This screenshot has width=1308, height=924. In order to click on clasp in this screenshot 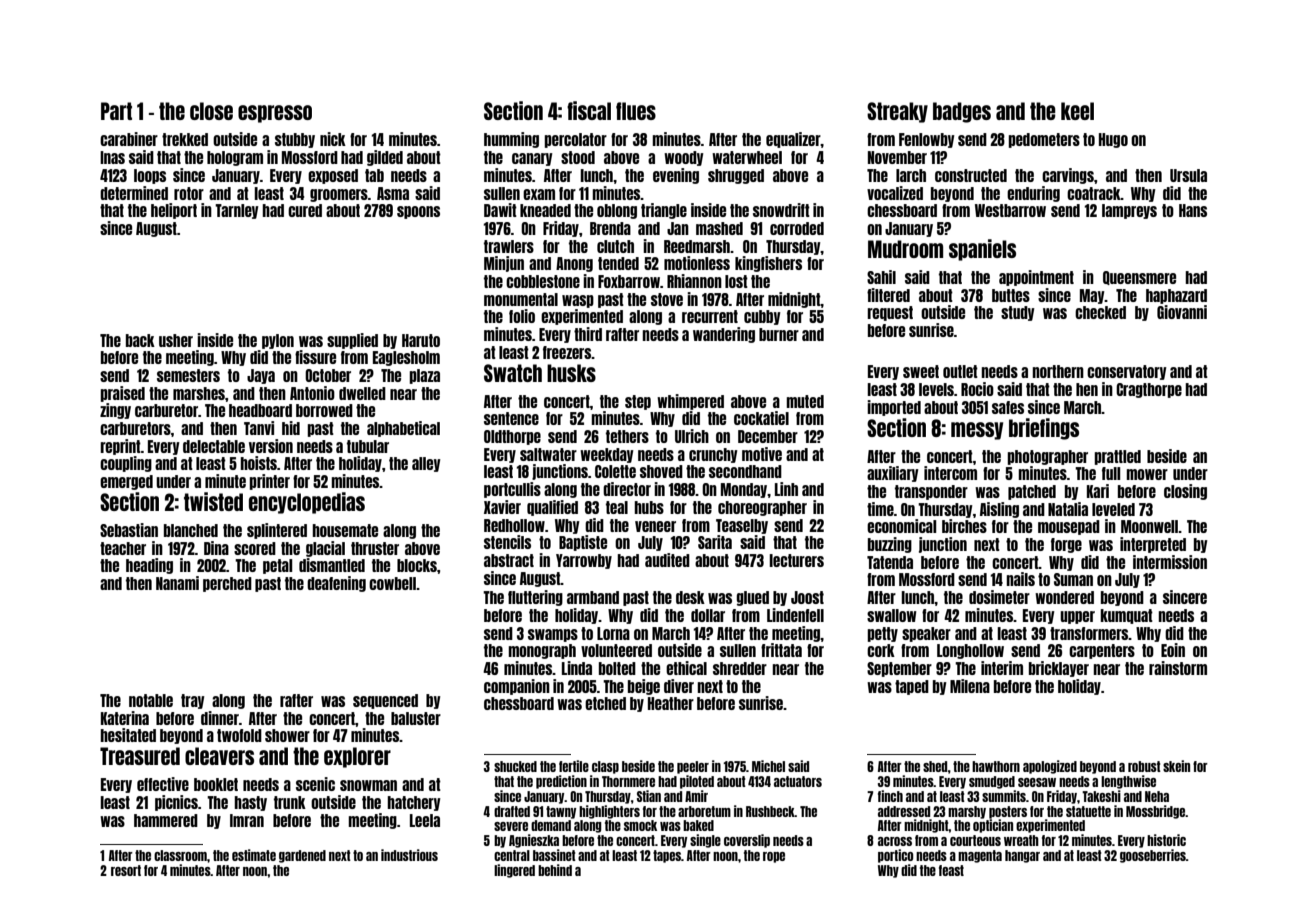, I will do `click(605, 767)`.
